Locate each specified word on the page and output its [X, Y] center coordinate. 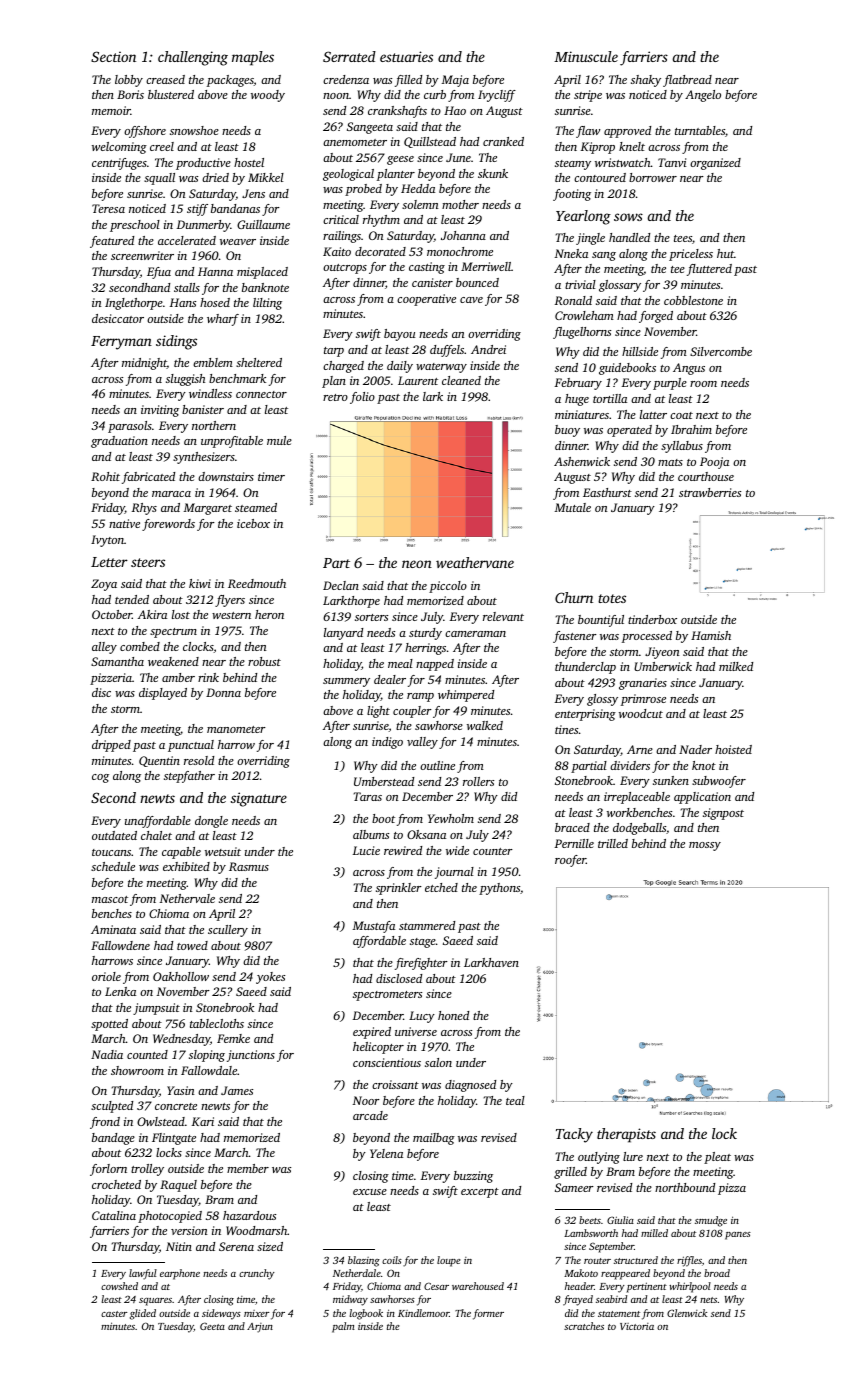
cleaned [461, 380]
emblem [213, 362]
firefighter [421, 964]
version [189, 1230]
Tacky [574, 1135]
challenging [193, 58]
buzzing [473, 1177]
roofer [570, 861]
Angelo [703, 96]
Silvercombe [721, 351]
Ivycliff [497, 96]
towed [192, 945]
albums [371, 834]
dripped [111, 746]
